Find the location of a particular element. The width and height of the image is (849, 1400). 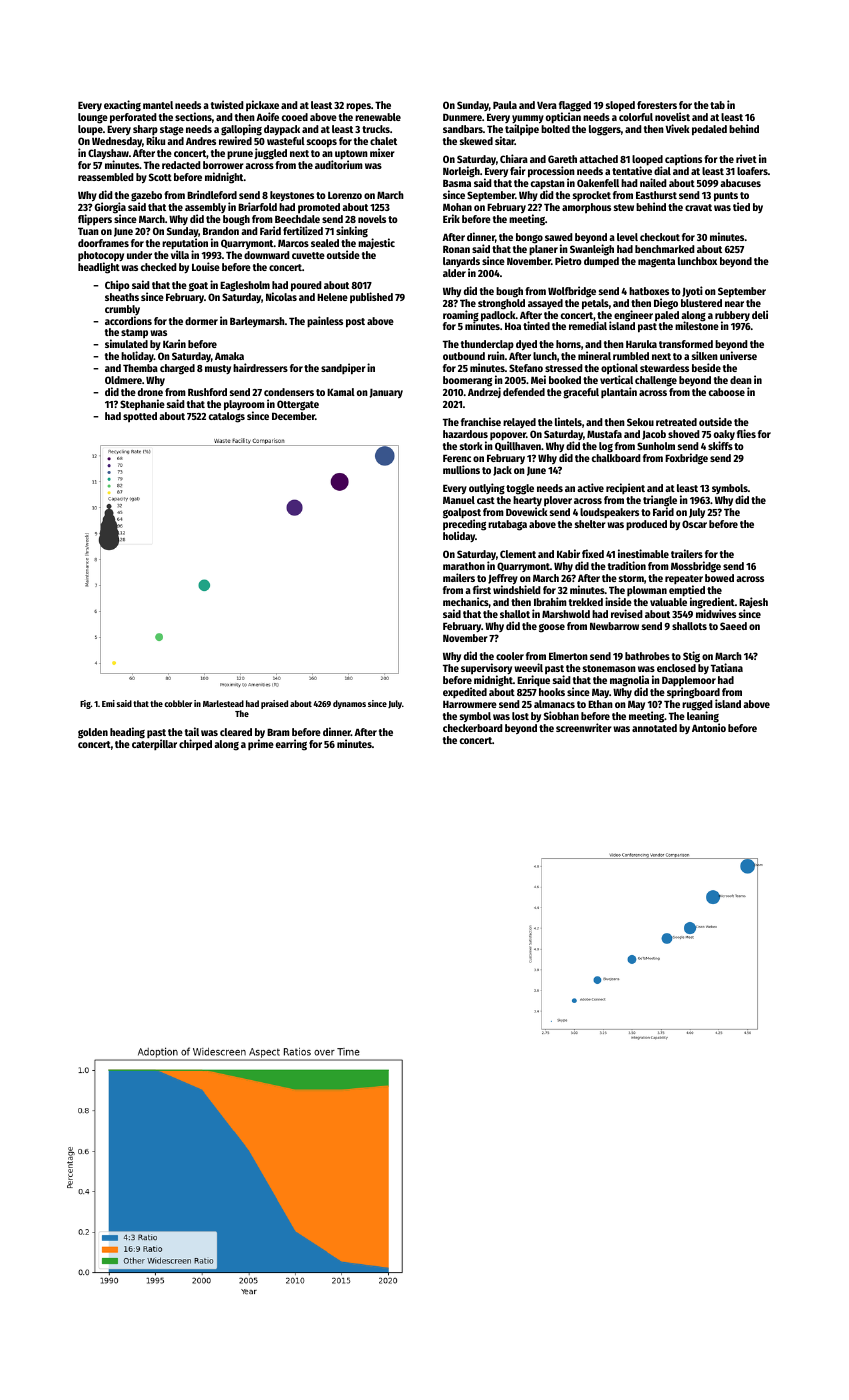

rubbery is located at coordinates (732, 316).
